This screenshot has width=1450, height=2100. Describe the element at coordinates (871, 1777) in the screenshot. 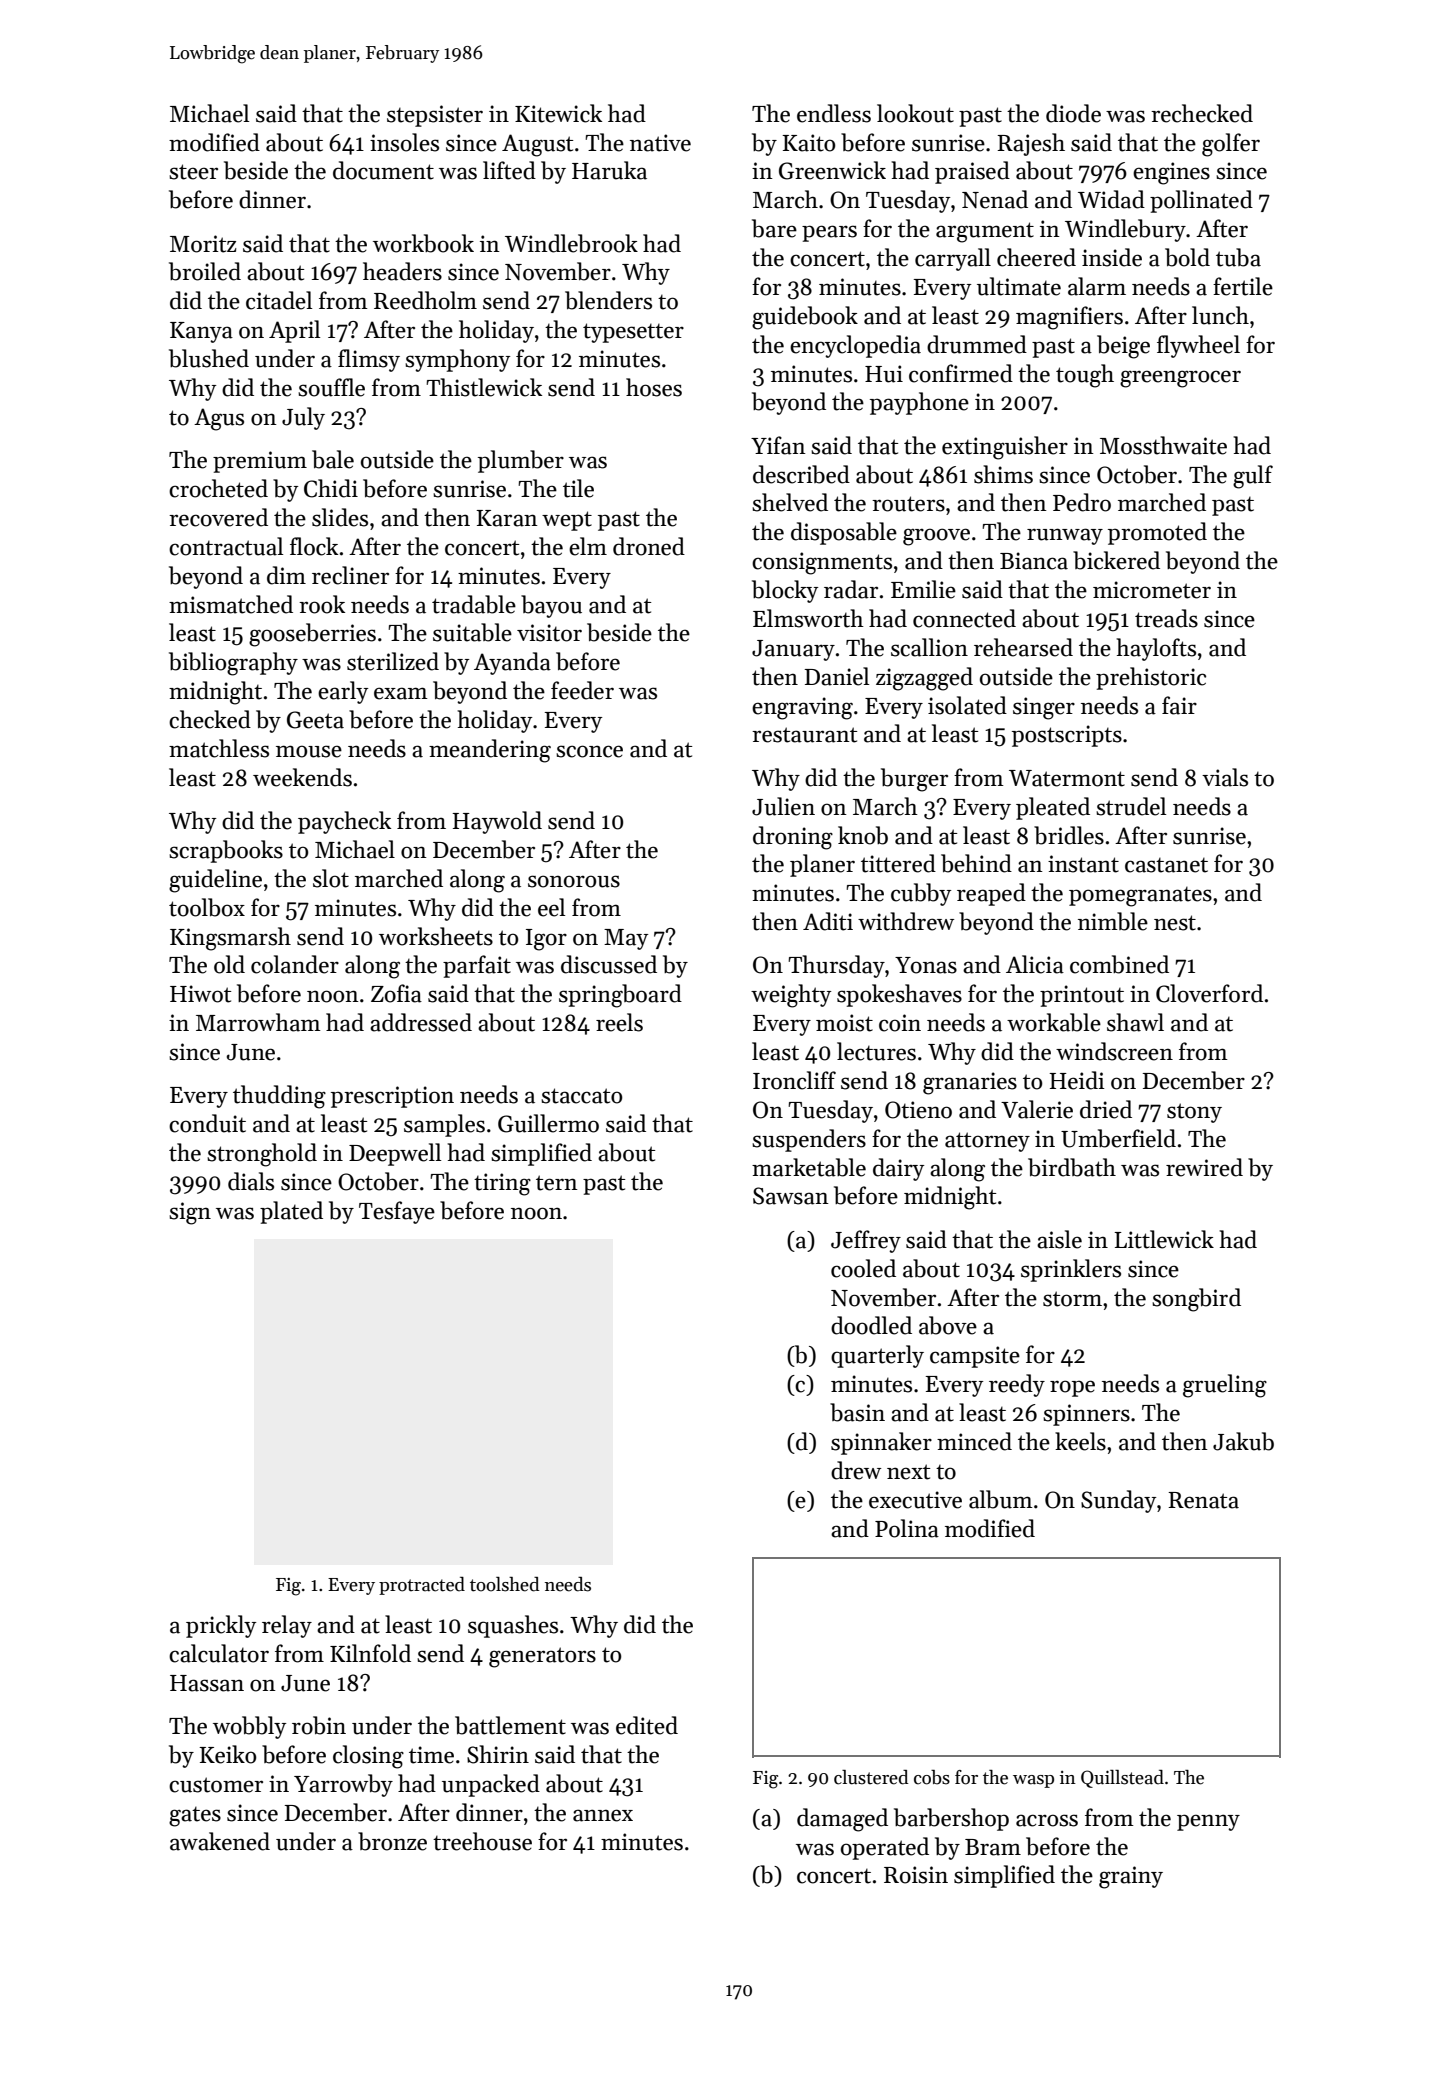

I see `clustered` at that location.
